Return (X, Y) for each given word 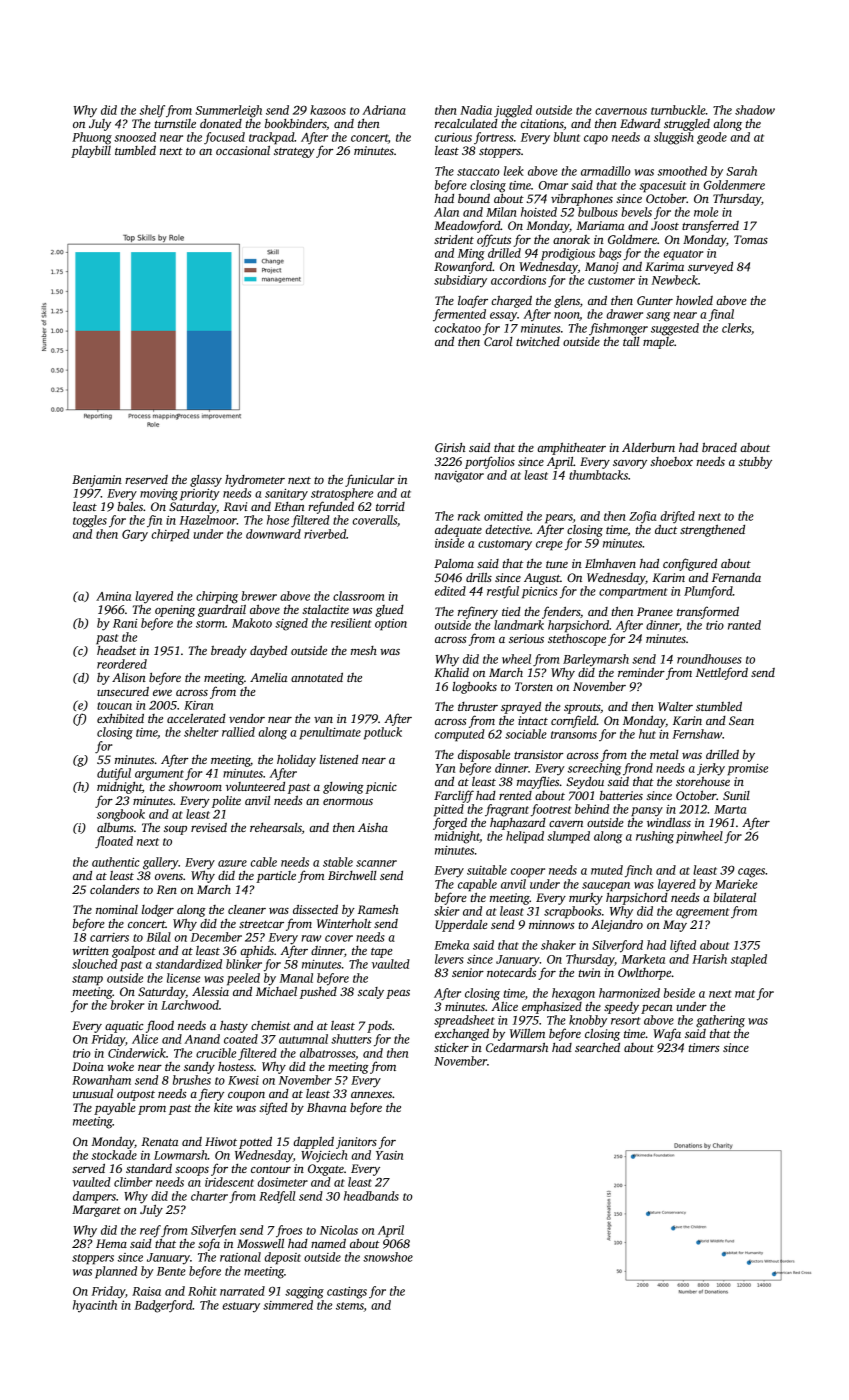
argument (159, 775)
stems (350, 1306)
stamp (87, 980)
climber (133, 1182)
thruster (478, 706)
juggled (513, 111)
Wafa (667, 1034)
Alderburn (648, 447)
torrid (390, 506)
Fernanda (736, 577)
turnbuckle (678, 110)
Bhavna (326, 1107)
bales (130, 506)
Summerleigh (228, 111)
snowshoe (388, 1257)
